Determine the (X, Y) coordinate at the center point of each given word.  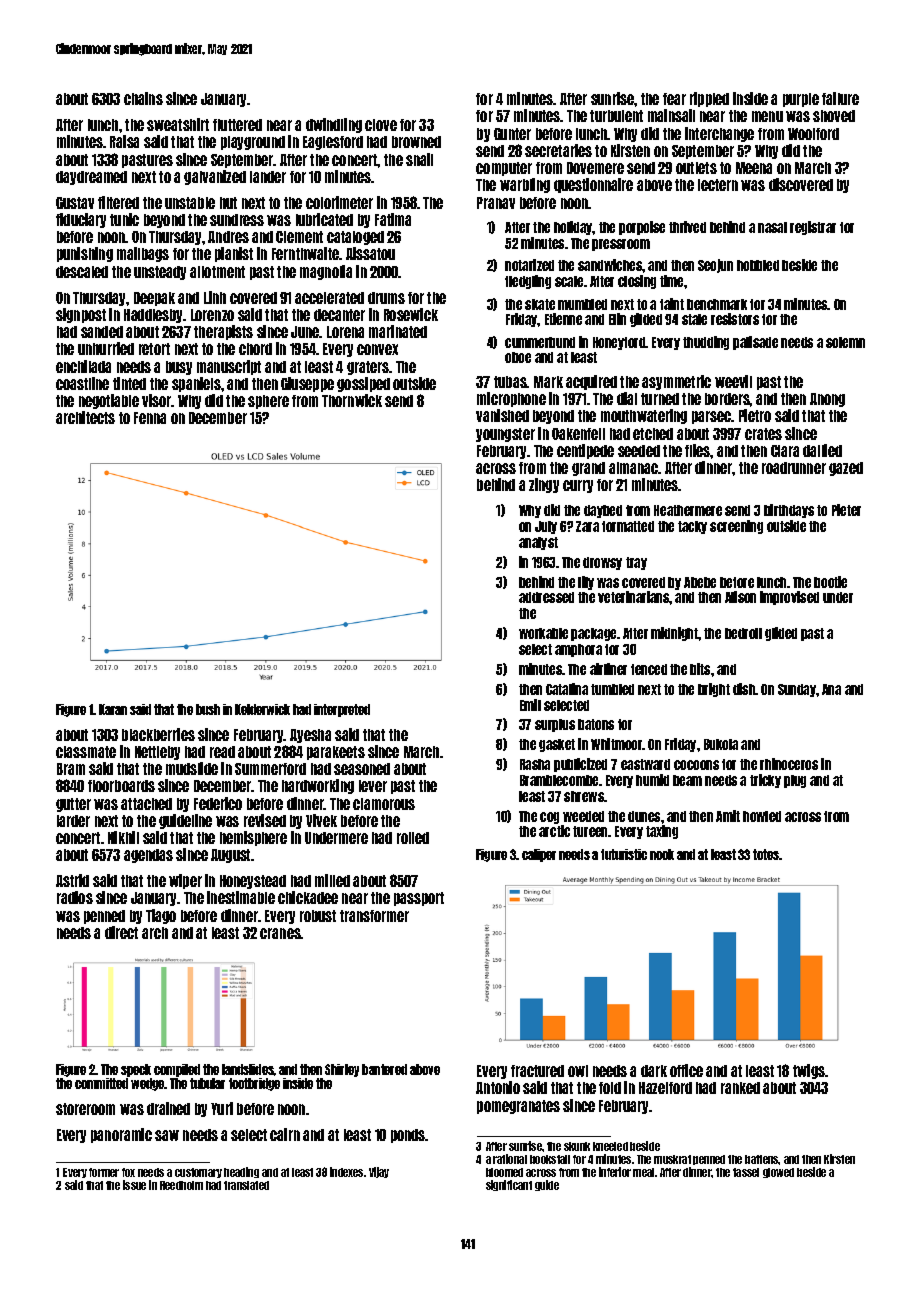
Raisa (124, 141)
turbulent (616, 116)
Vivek (321, 820)
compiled (177, 1070)
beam (687, 780)
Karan (113, 709)
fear (674, 99)
